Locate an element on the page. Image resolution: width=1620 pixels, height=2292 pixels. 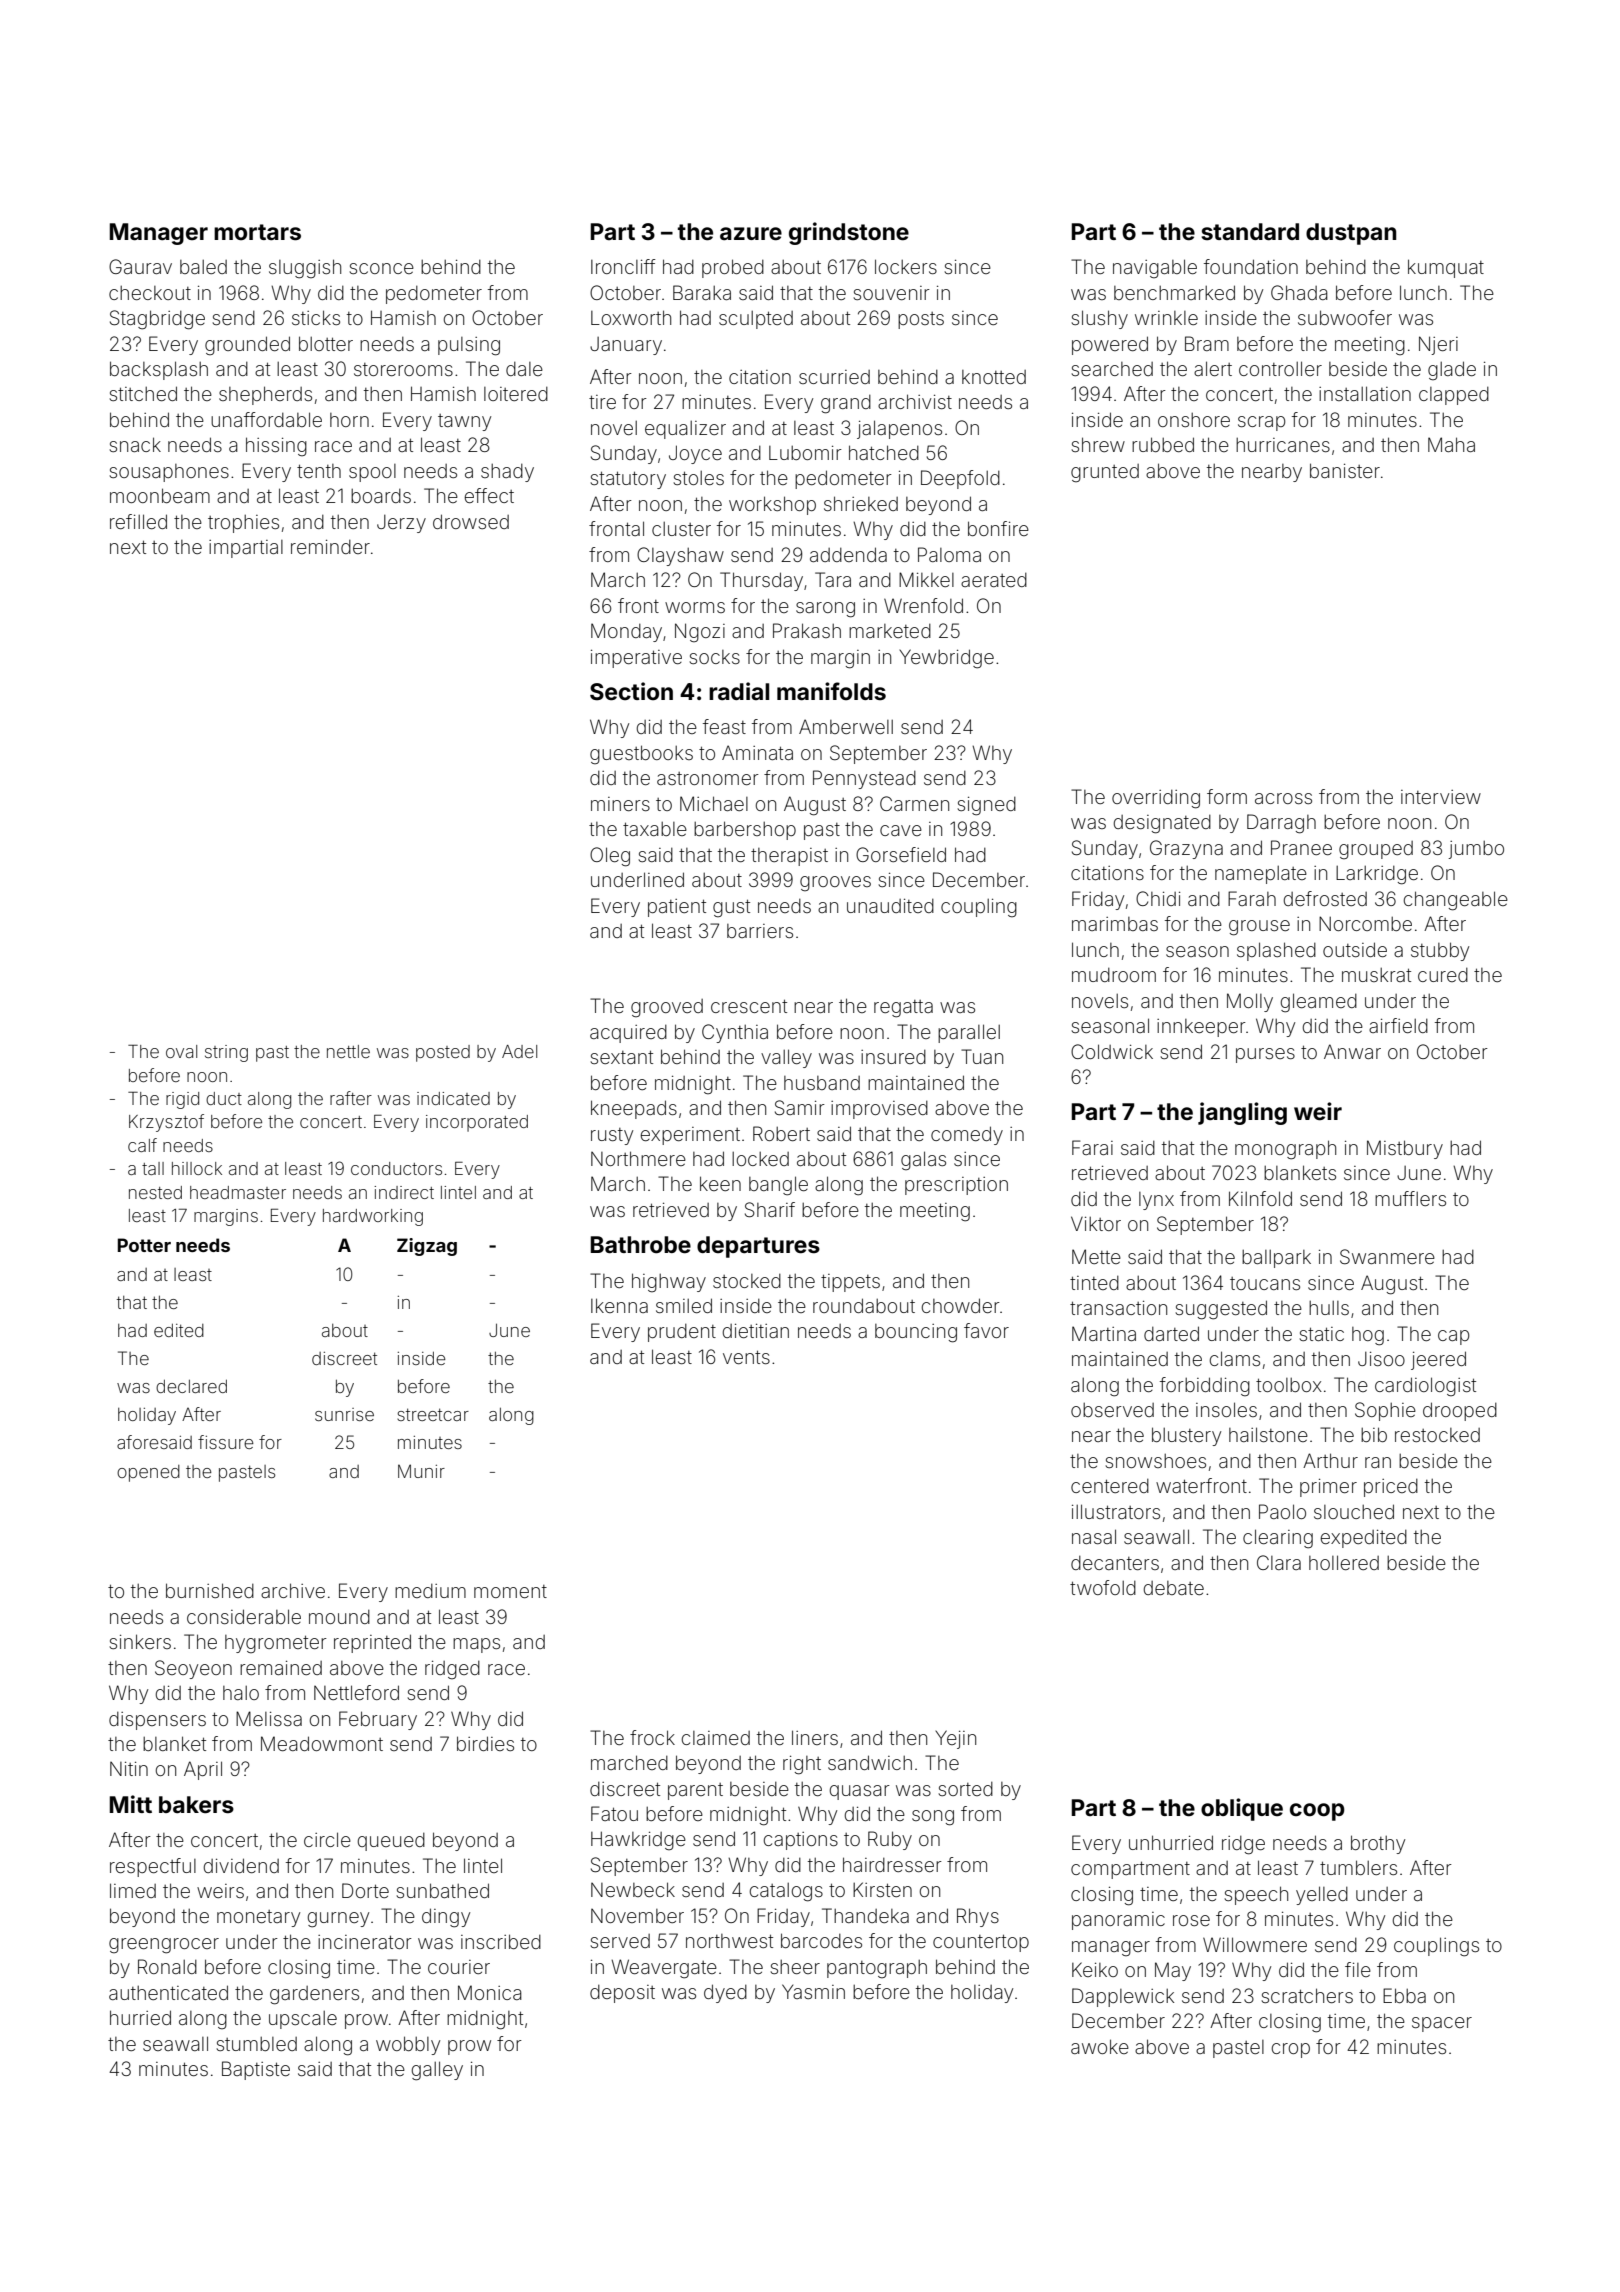
statutory is located at coordinates (628, 480).
